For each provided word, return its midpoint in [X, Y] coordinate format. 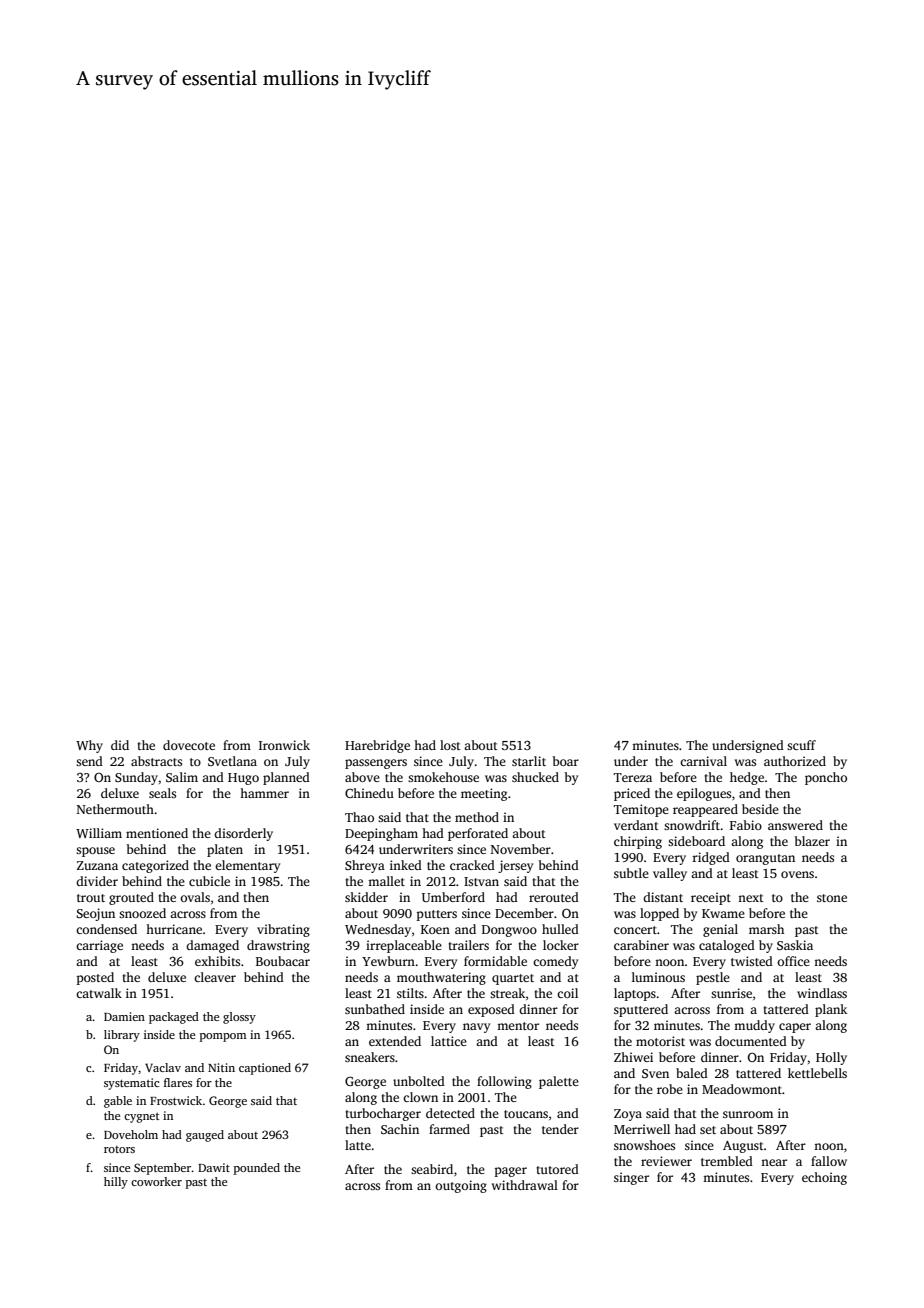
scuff [801, 745]
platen [225, 850]
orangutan [765, 859]
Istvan [481, 881]
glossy [239, 1018]
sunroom [748, 1114]
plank [831, 1010]
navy [476, 1028]
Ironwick [284, 745]
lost [450, 745]
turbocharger [383, 1114]
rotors [119, 1149]
